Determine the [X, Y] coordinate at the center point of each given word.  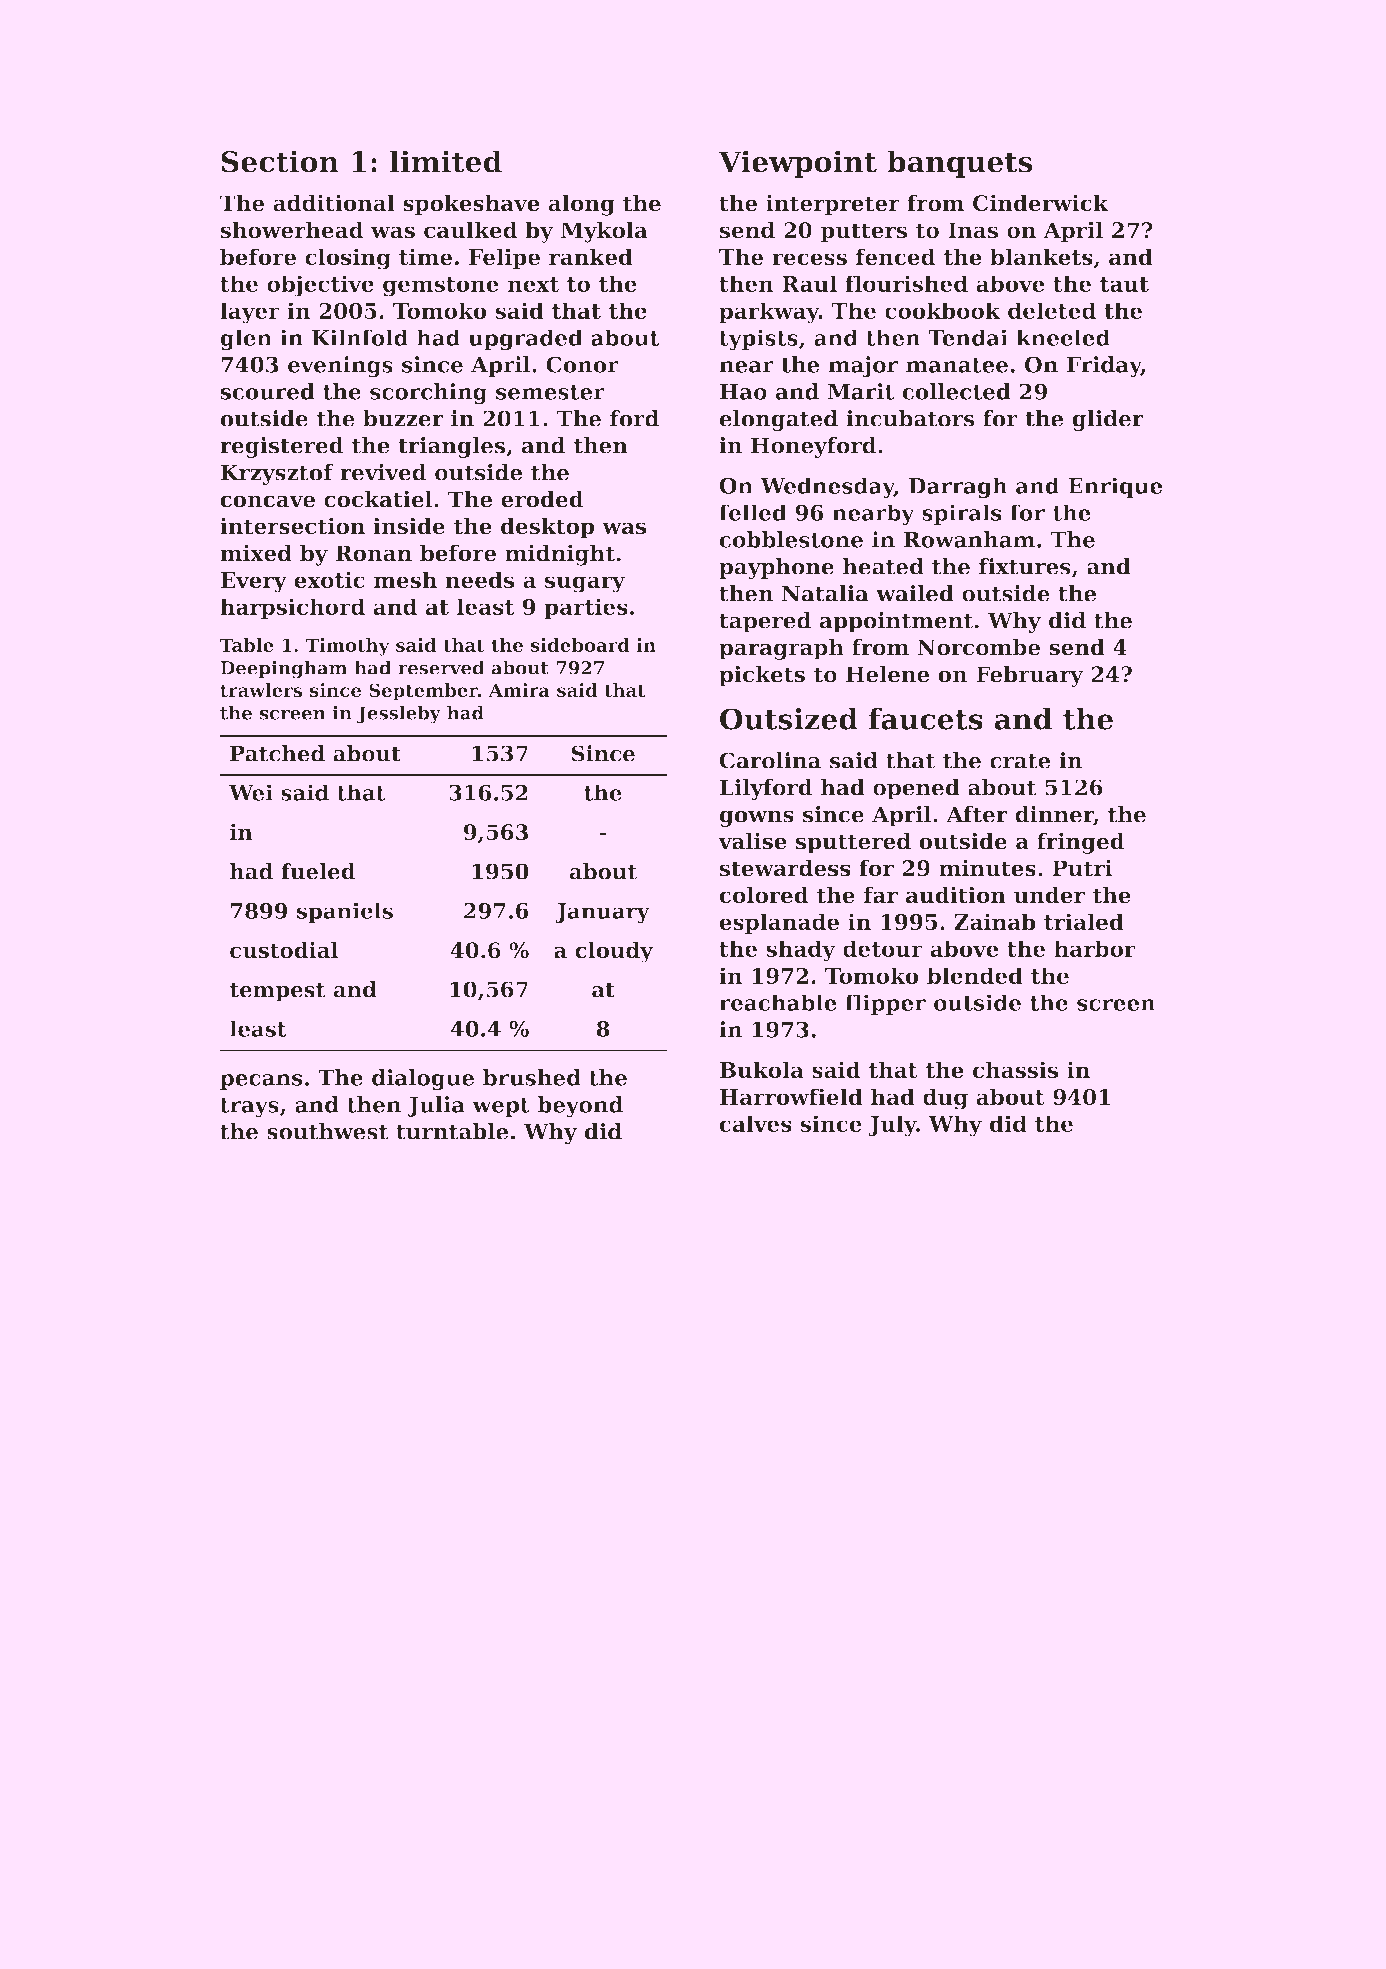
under [1049, 895]
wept [501, 1107]
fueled [318, 871]
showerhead [291, 230]
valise [752, 841]
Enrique [1115, 487]
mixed [256, 553]
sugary [585, 584]
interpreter [833, 205]
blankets [1041, 256]
